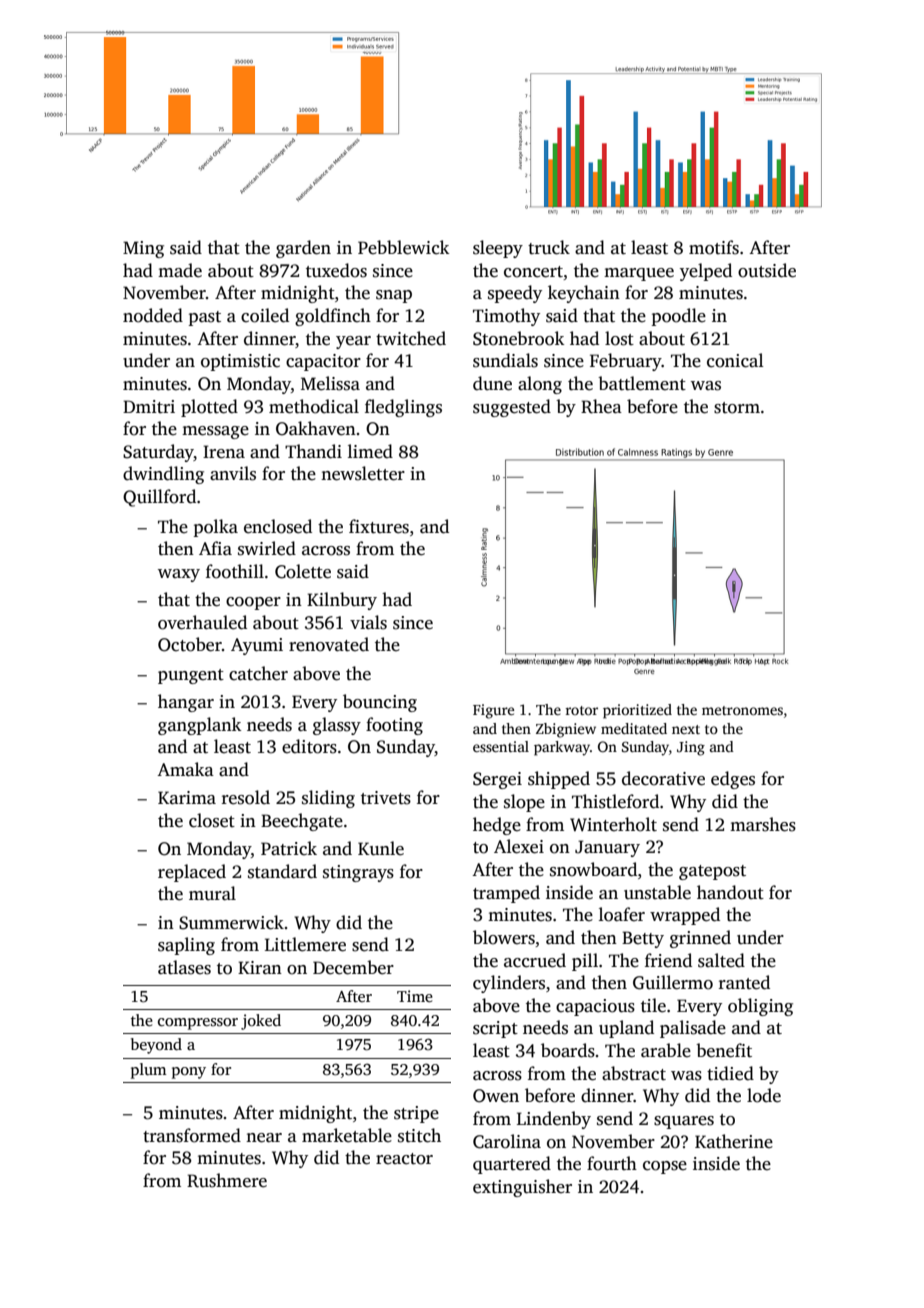  Describe the element at coordinates (767, 270) in the screenshot. I see `outside` at that location.
